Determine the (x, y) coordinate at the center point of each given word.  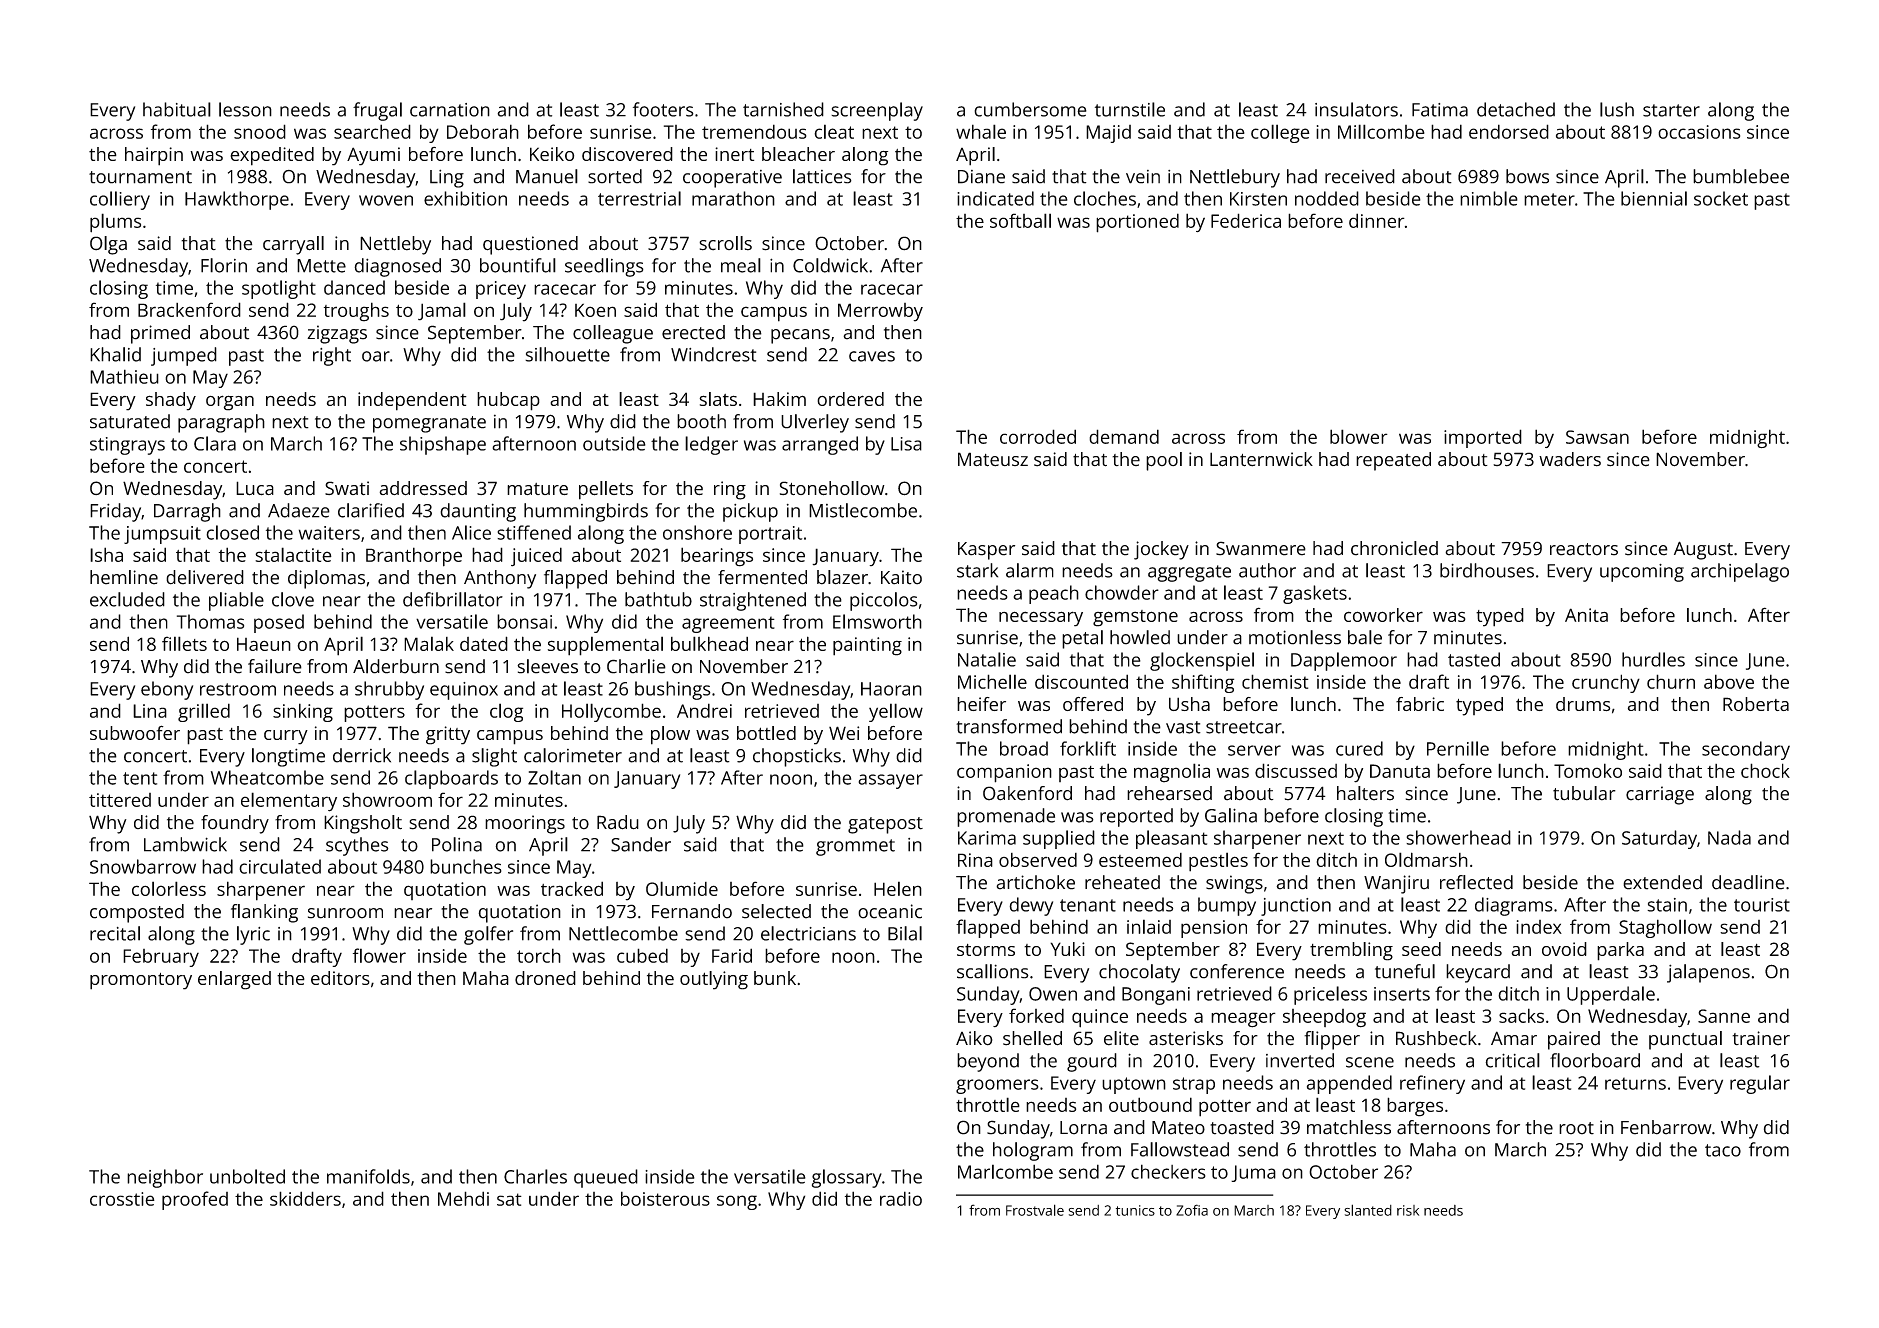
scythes (357, 846)
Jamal (442, 311)
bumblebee (1741, 176)
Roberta (1756, 704)
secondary (1746, 750)
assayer (890, 781)
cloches (1105, 198)
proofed (195, 1200)
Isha (106, 554)
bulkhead (709, 643)
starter (1671, 110)
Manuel (547, 176)
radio (901, 1198)
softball (1020, 220)
